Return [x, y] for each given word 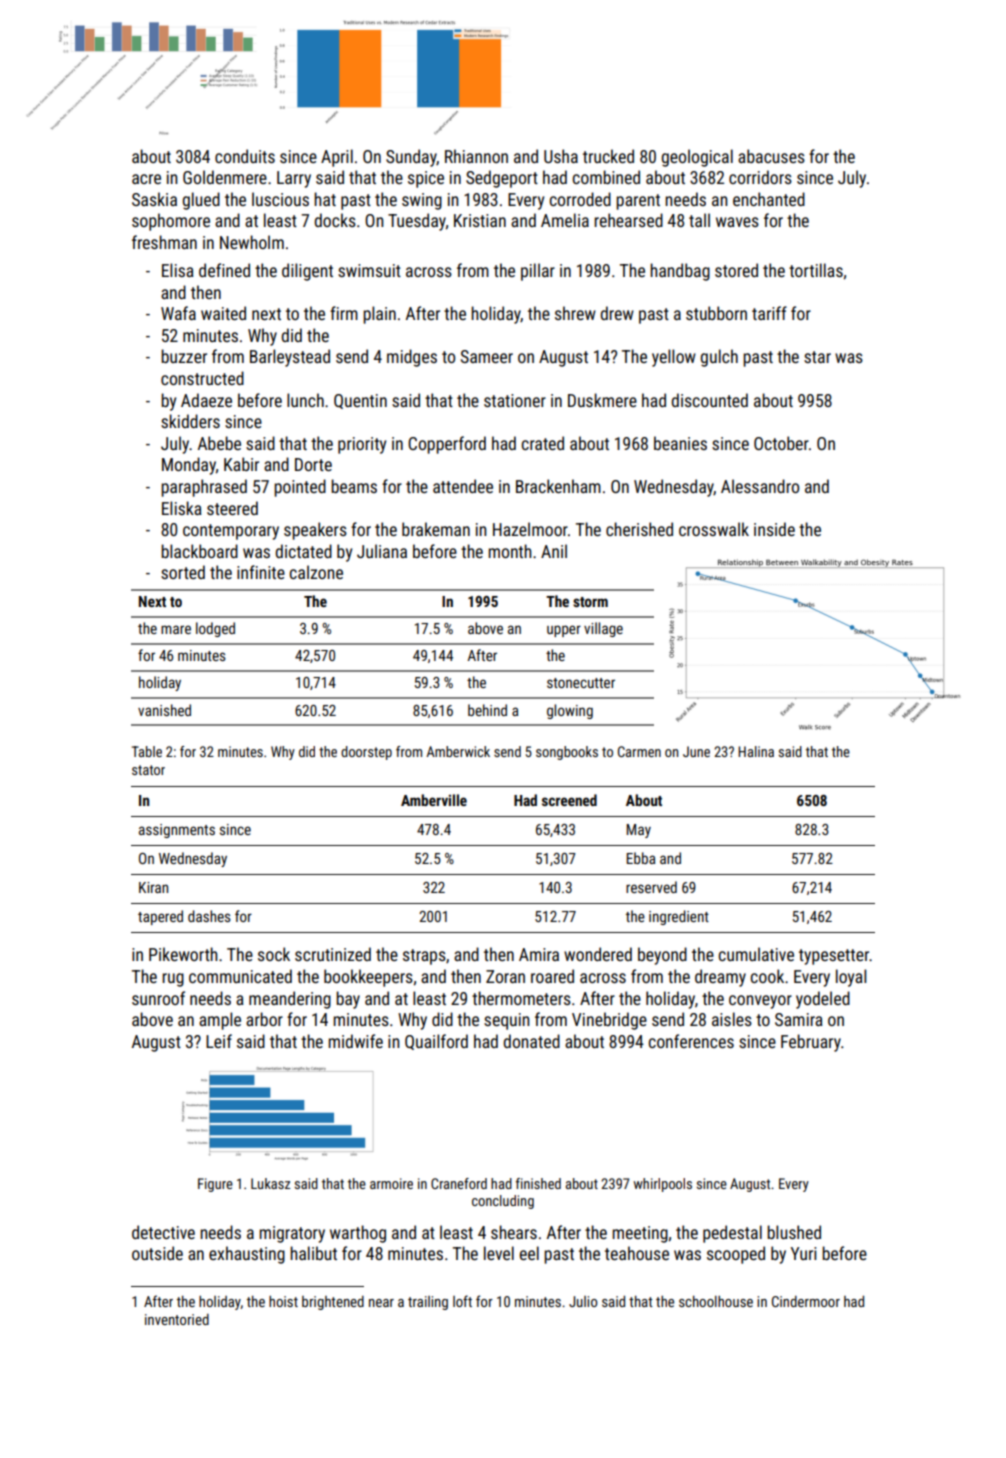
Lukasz [271, 1183]
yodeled [823, 1000]
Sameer [487, 356]
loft [462, 1301]
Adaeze [206, 400]
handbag [680, 272]
